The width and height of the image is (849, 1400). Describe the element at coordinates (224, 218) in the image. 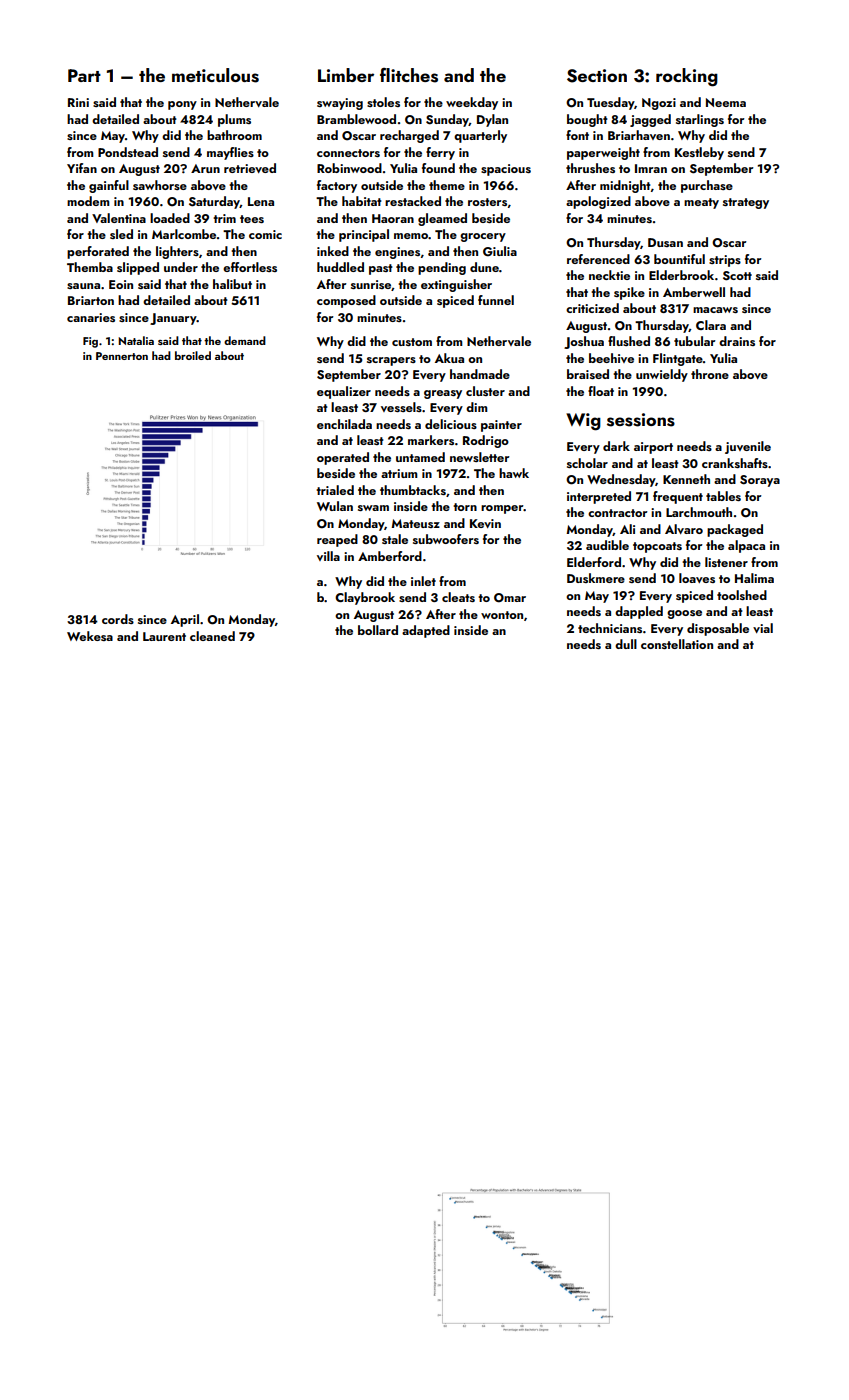

I see `trim` at that location.
